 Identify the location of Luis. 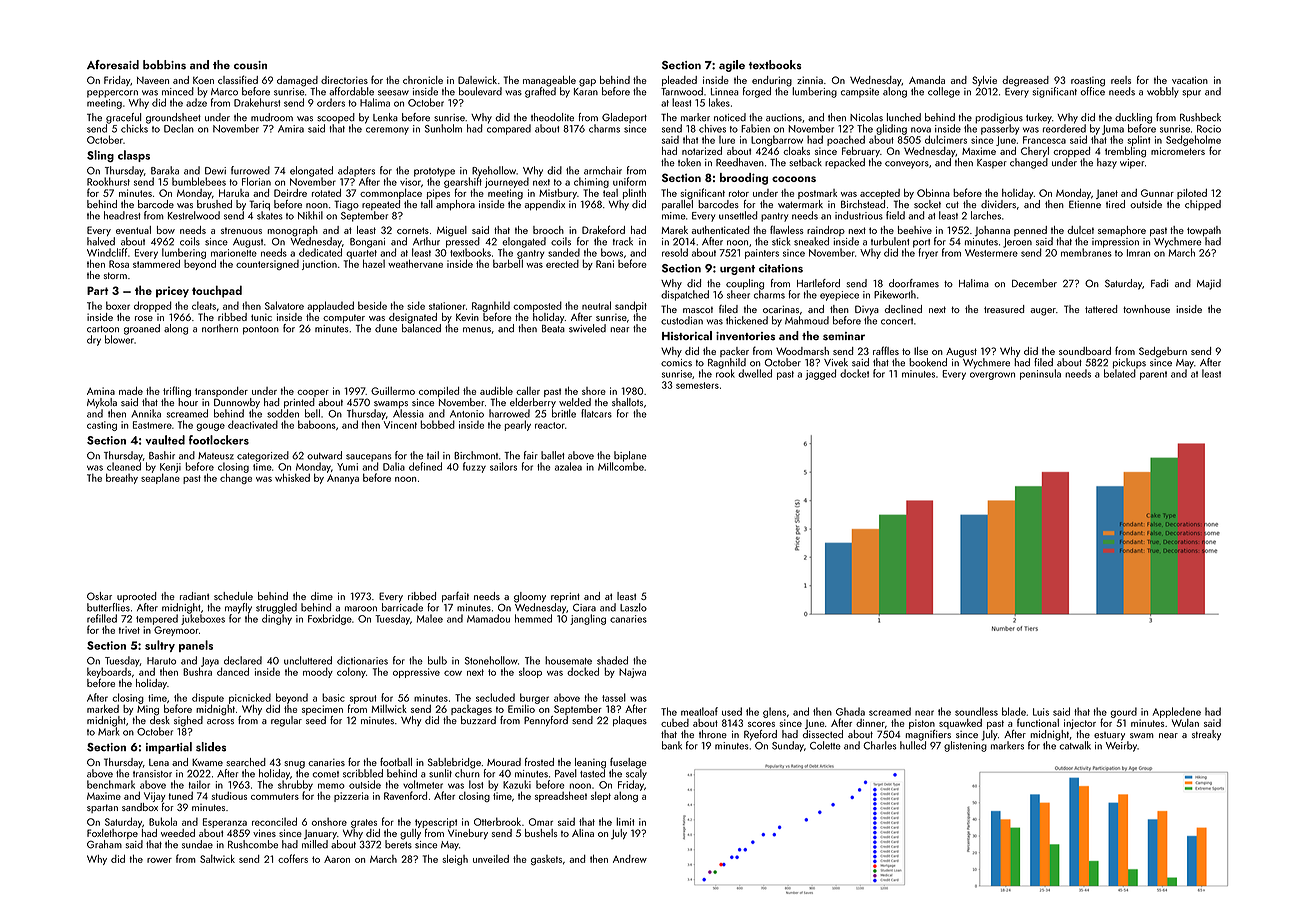
(1041, 712).
